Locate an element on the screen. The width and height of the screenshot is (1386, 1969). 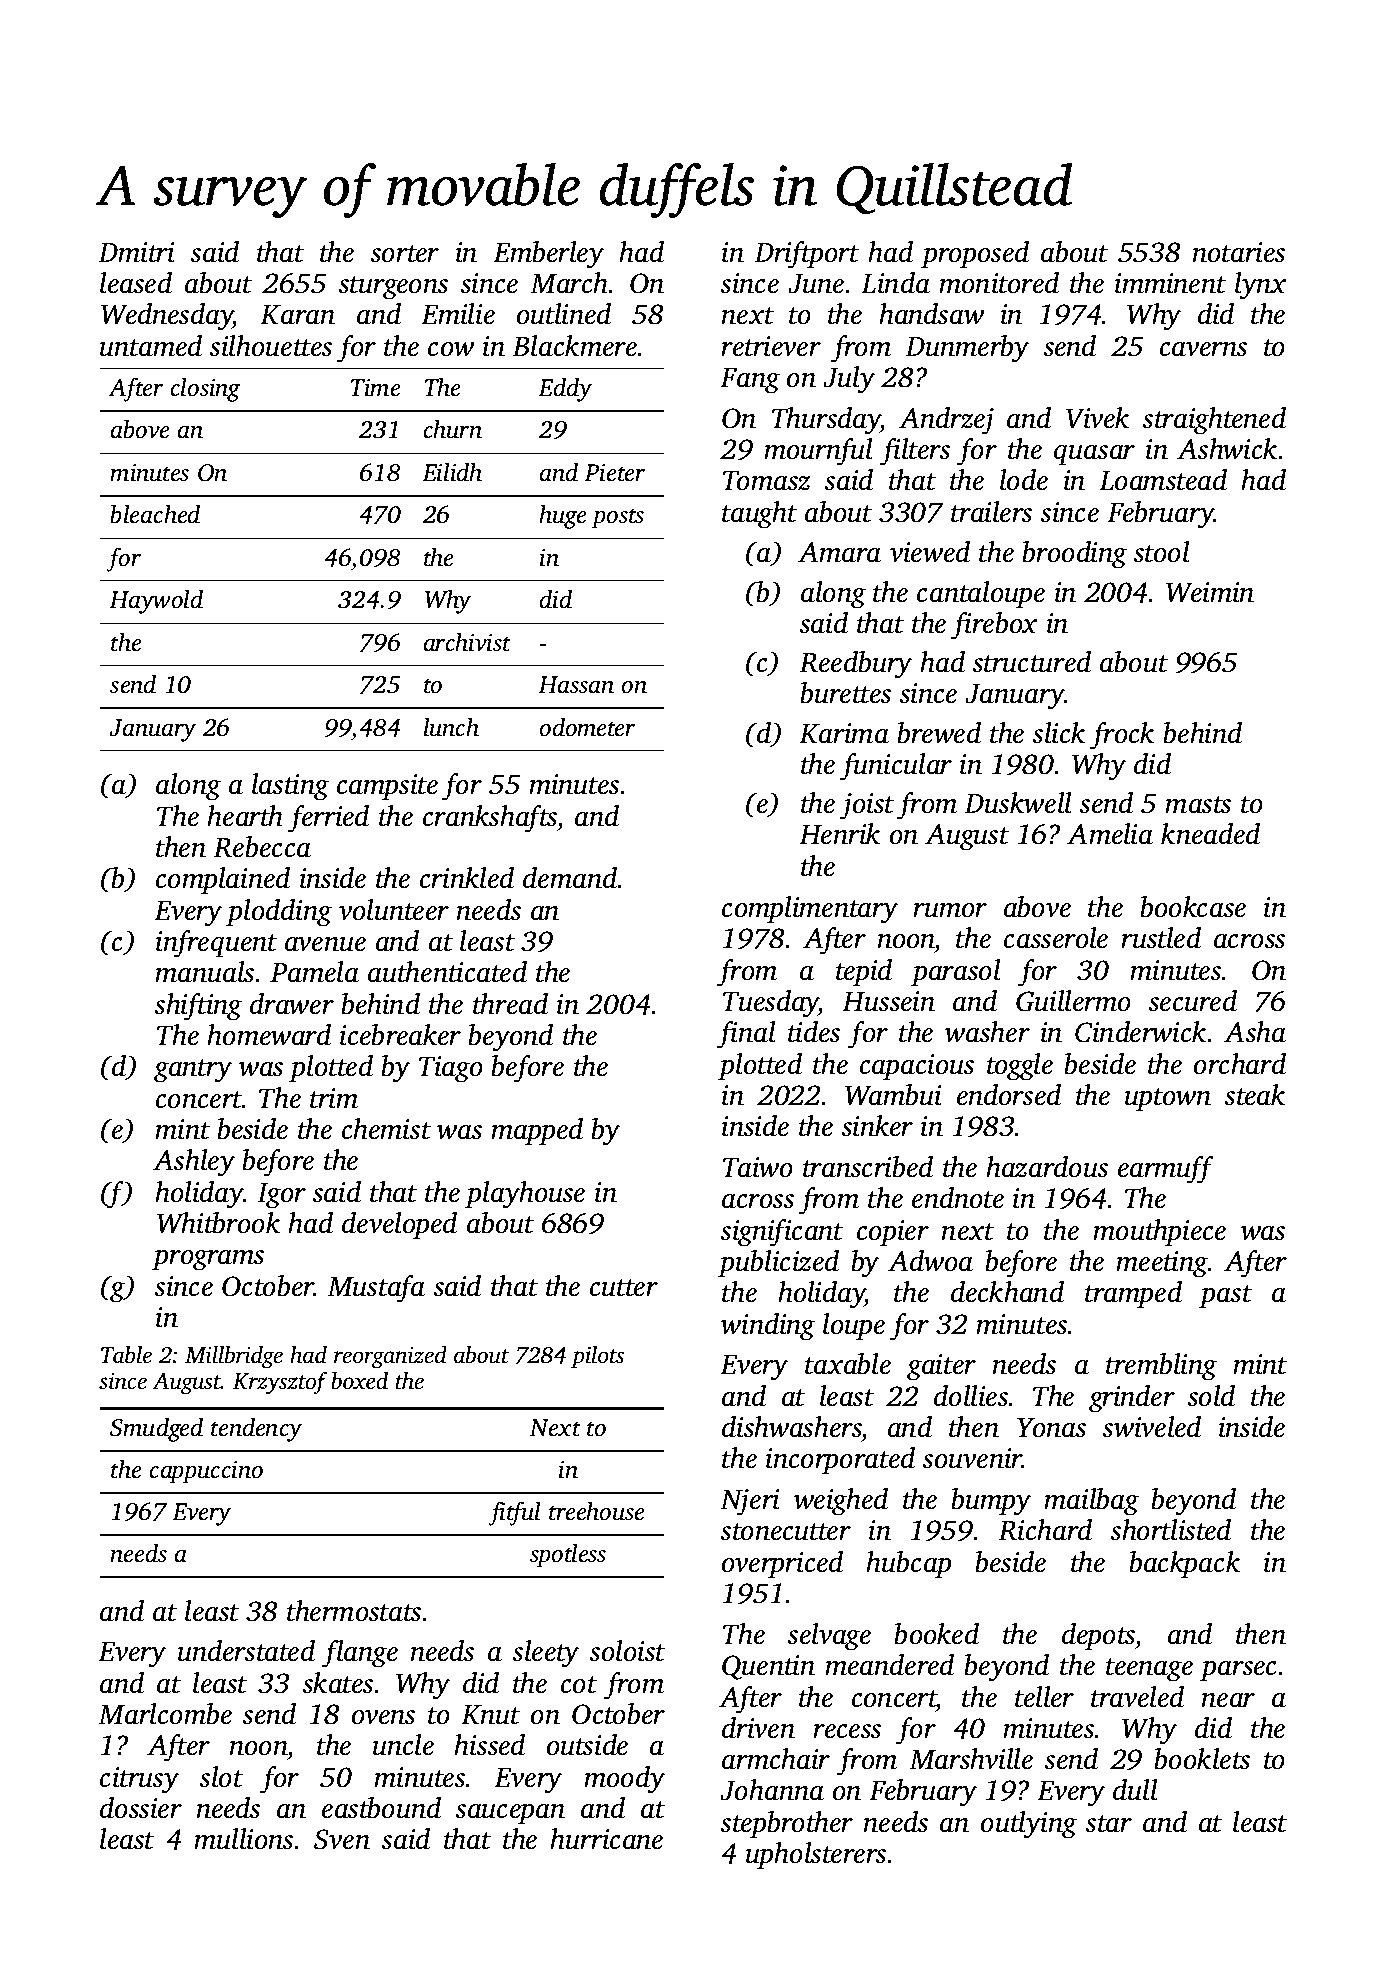
mullions is located at coordinates (243, 1839).
